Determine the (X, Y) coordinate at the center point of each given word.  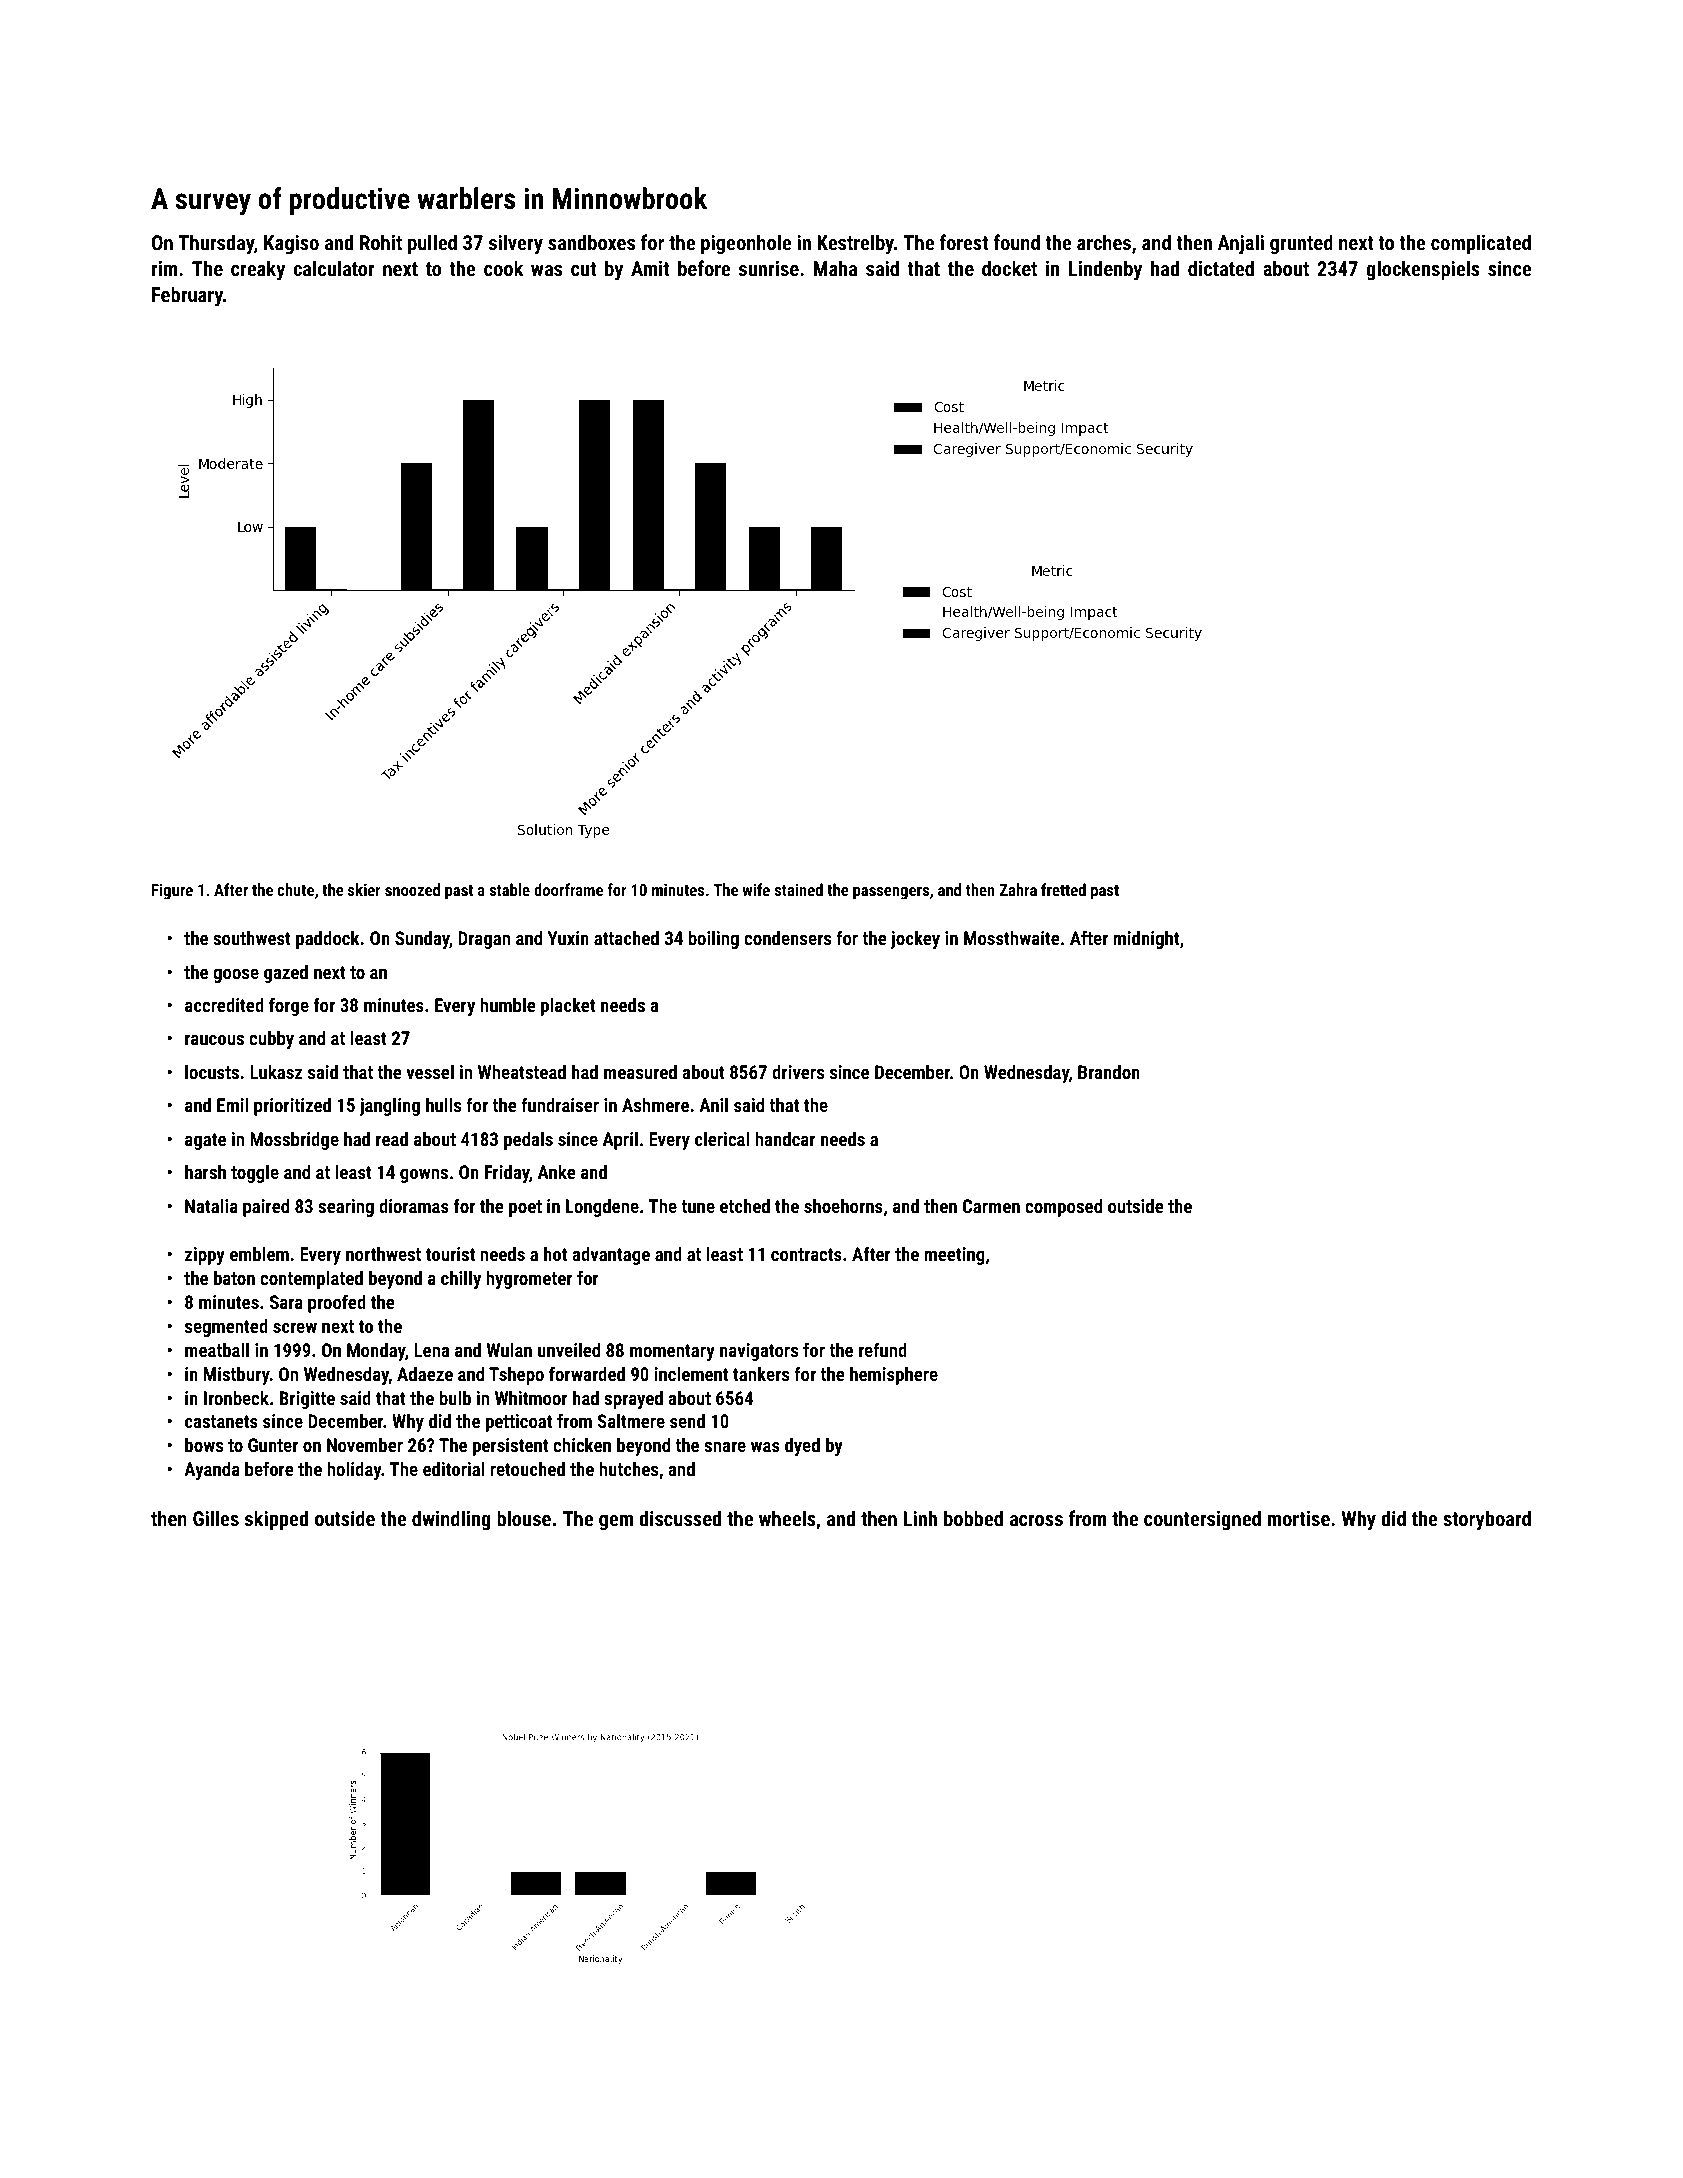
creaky (258, 270)
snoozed (412, 889)
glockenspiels (1423, 270)
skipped (276, 1520)
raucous (214, 1040)
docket (1009, 268)
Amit (650, 268)
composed (1063, 1208)
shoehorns (843, 1206)
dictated (1221, 268)
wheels (787, 1518)
